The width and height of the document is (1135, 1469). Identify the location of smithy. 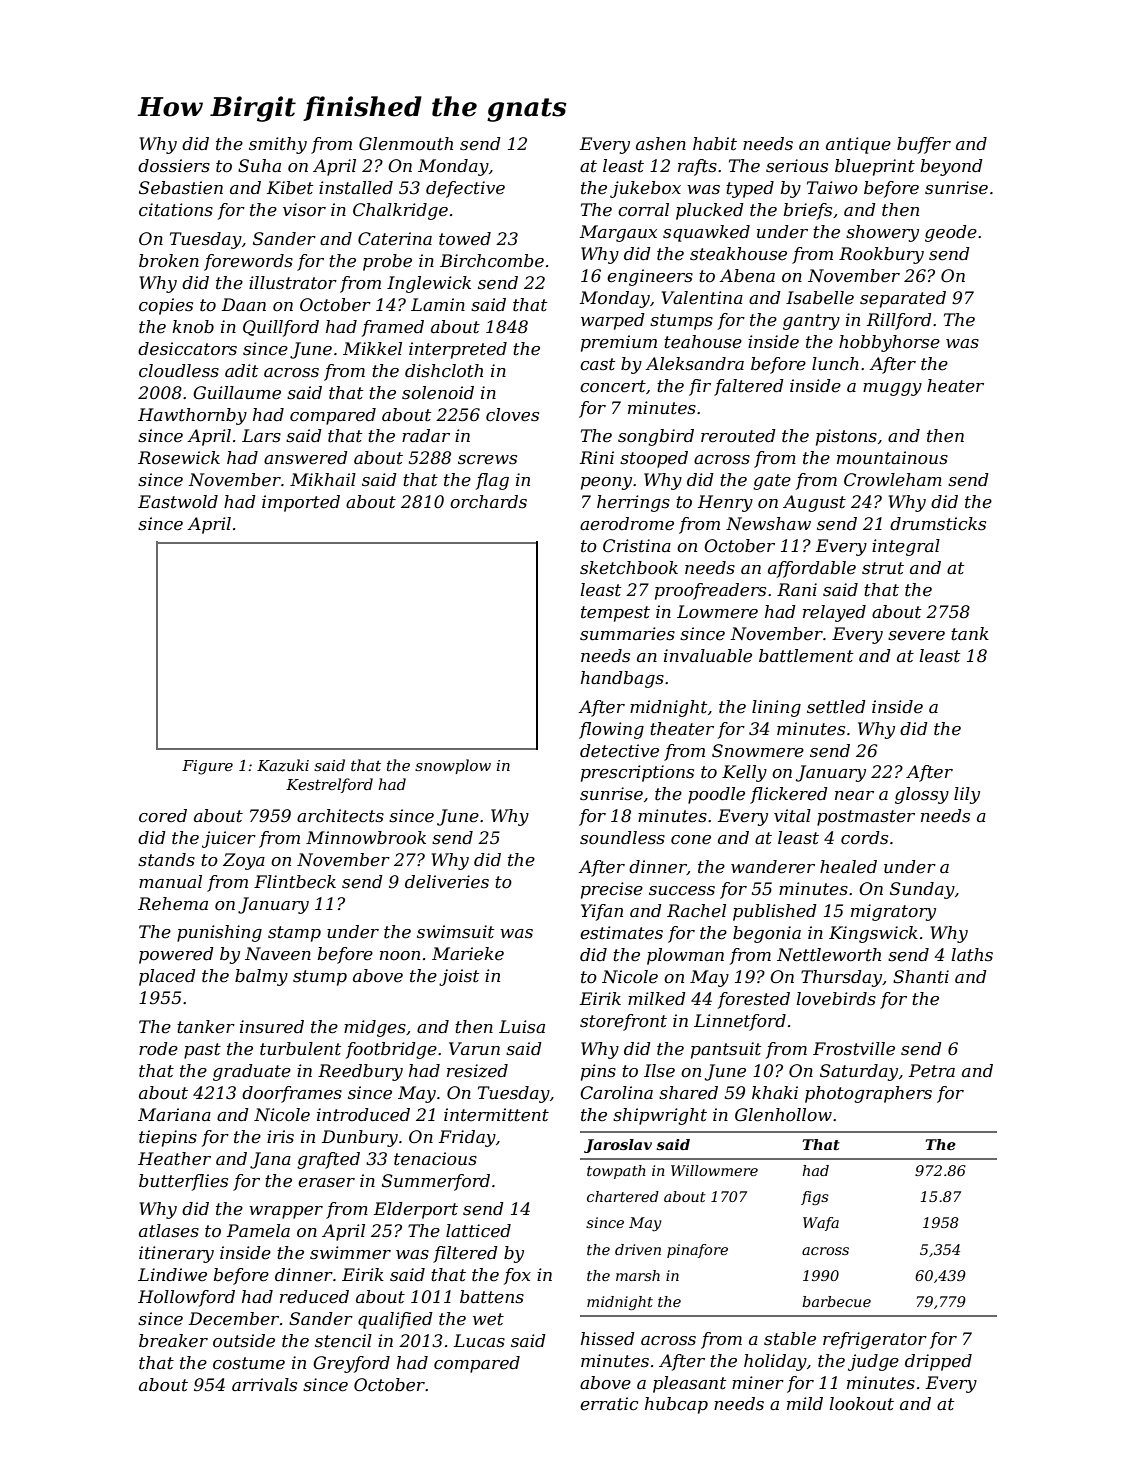
(278, 145).
